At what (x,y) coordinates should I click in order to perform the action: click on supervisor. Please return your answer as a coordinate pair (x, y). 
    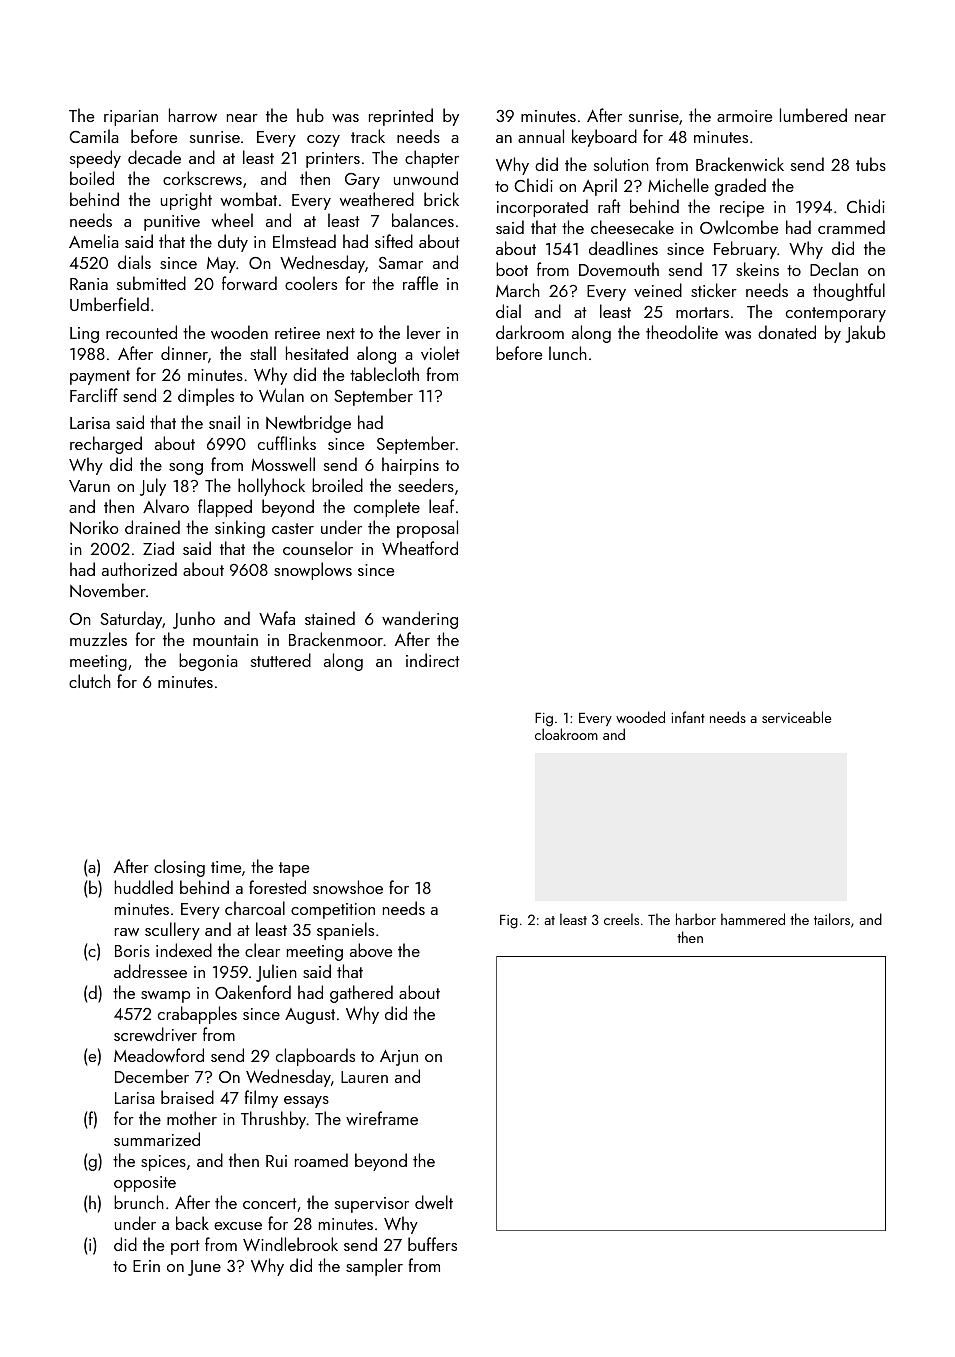
    Looking at the image, I should click on (372, 1205).
